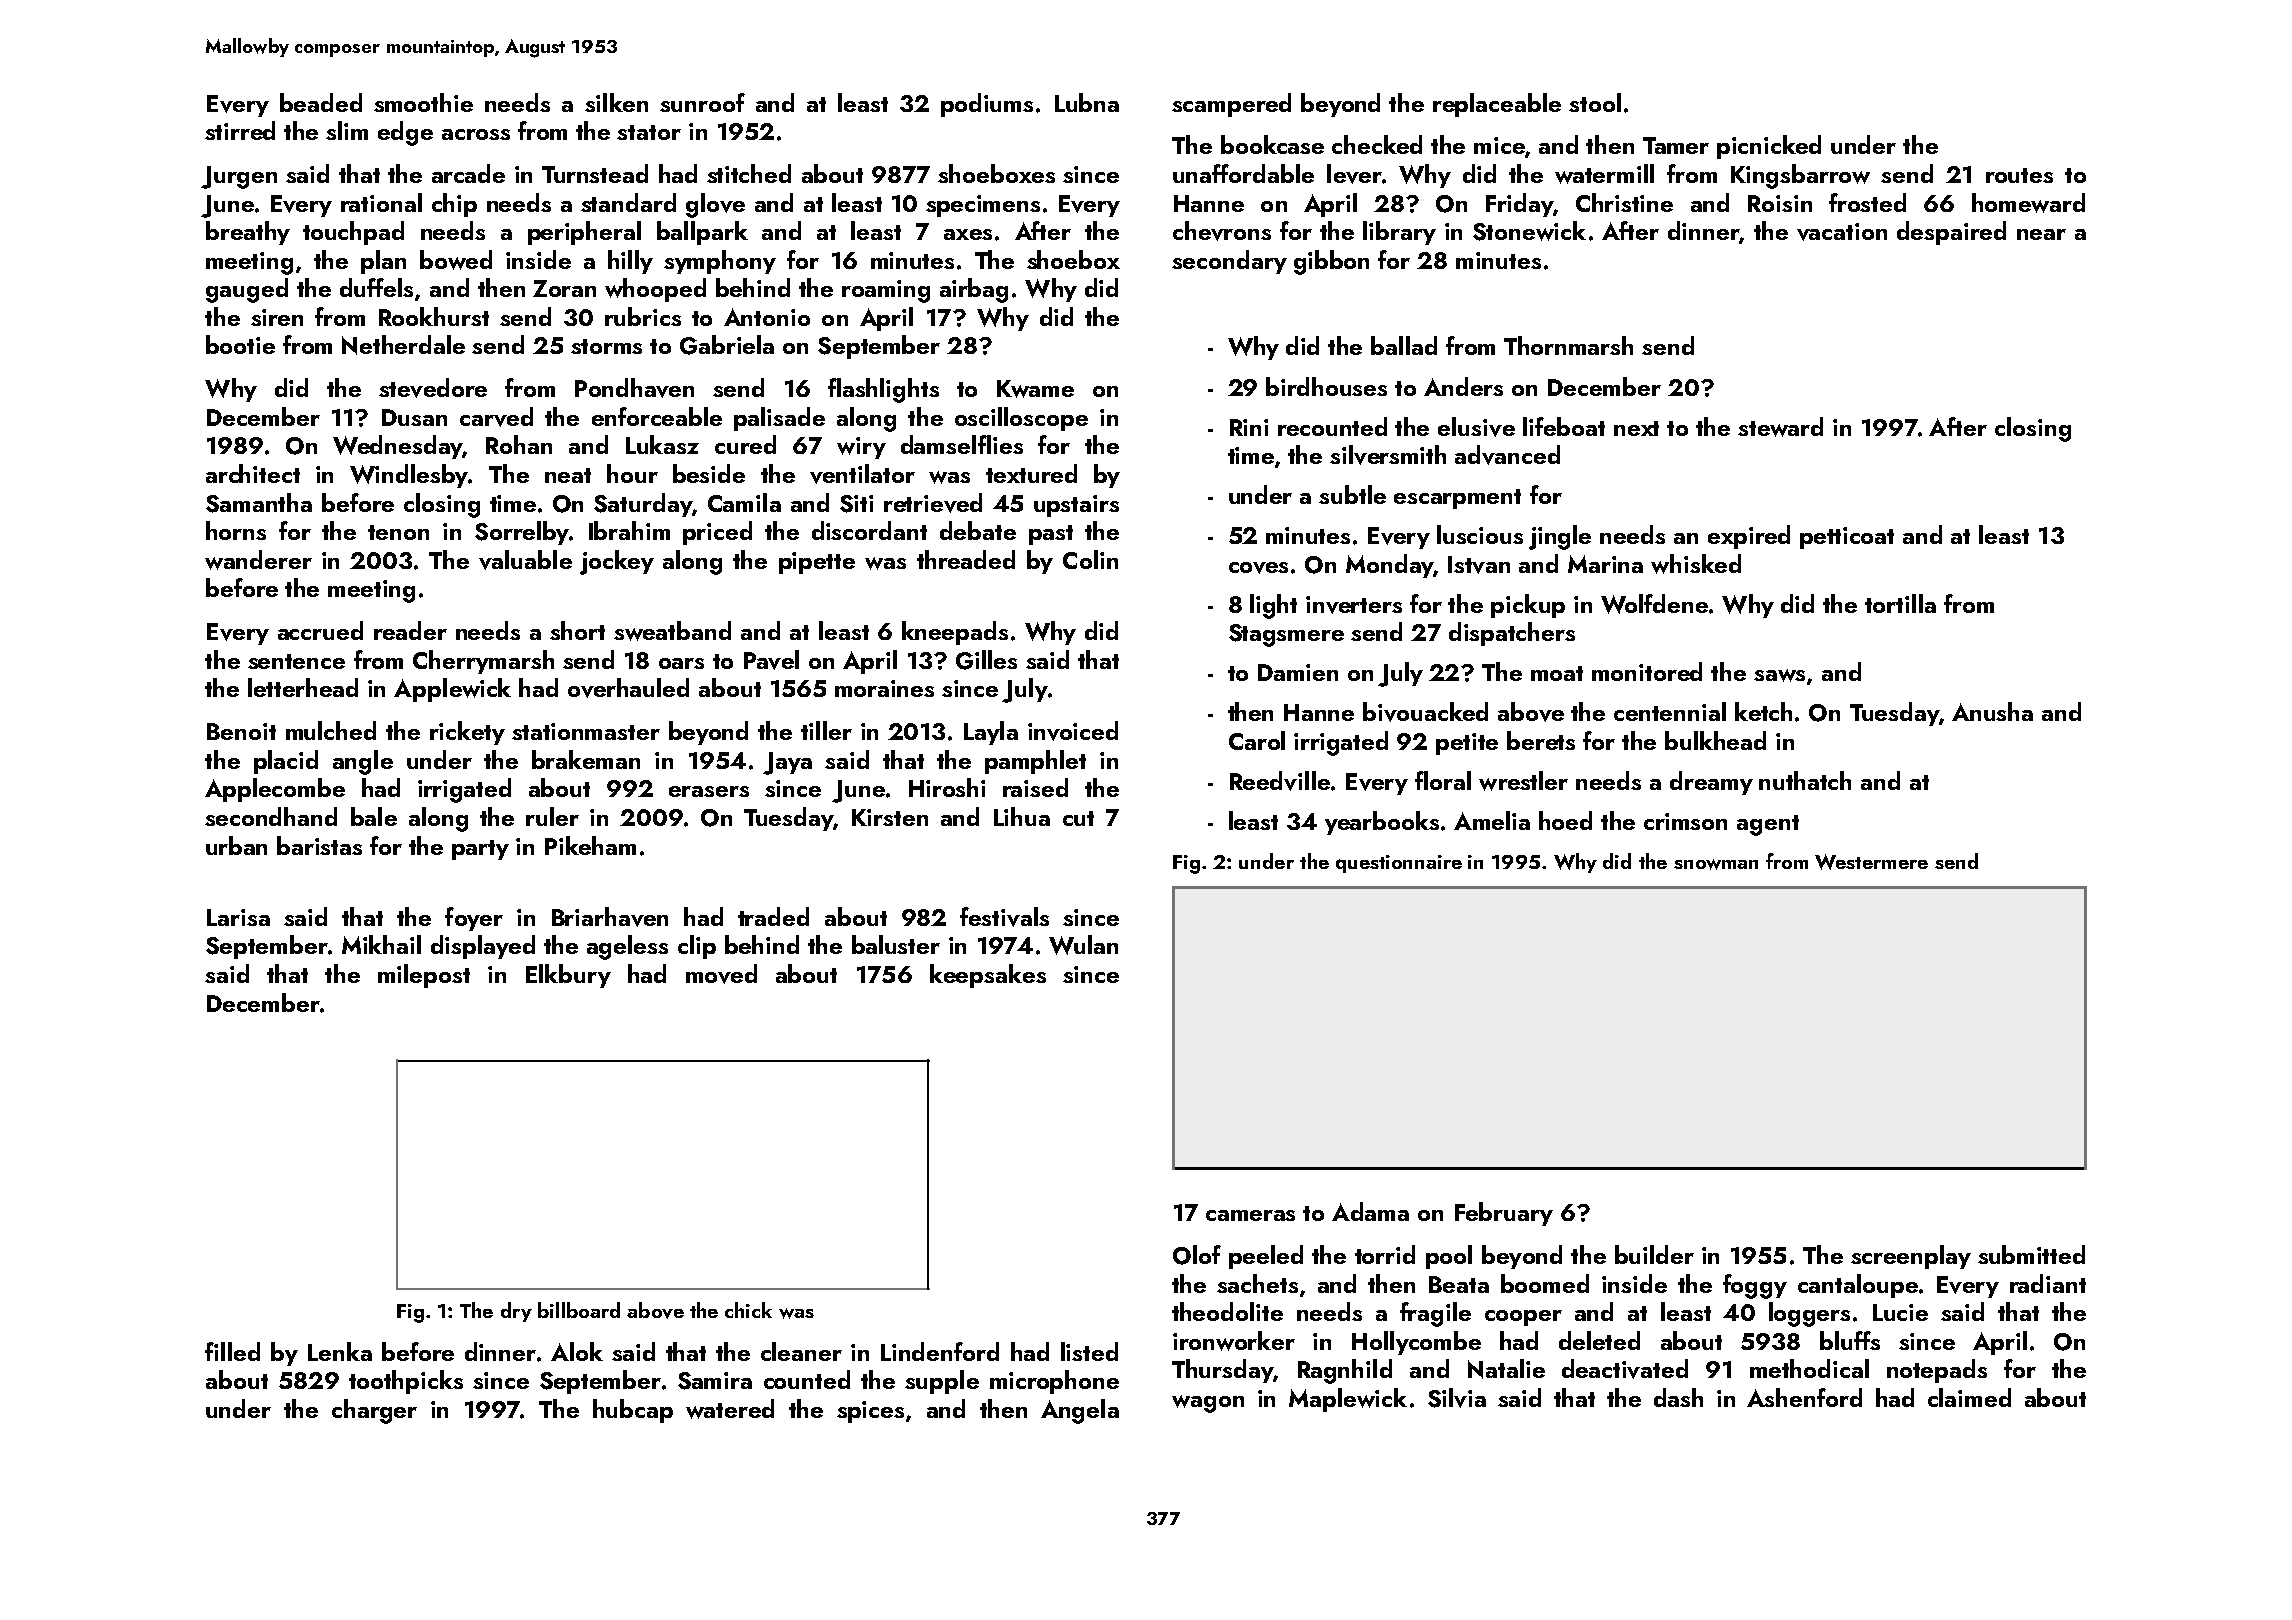  Describe the element at coordinates (240, 130) in the page. I see `stirred` at that location.
